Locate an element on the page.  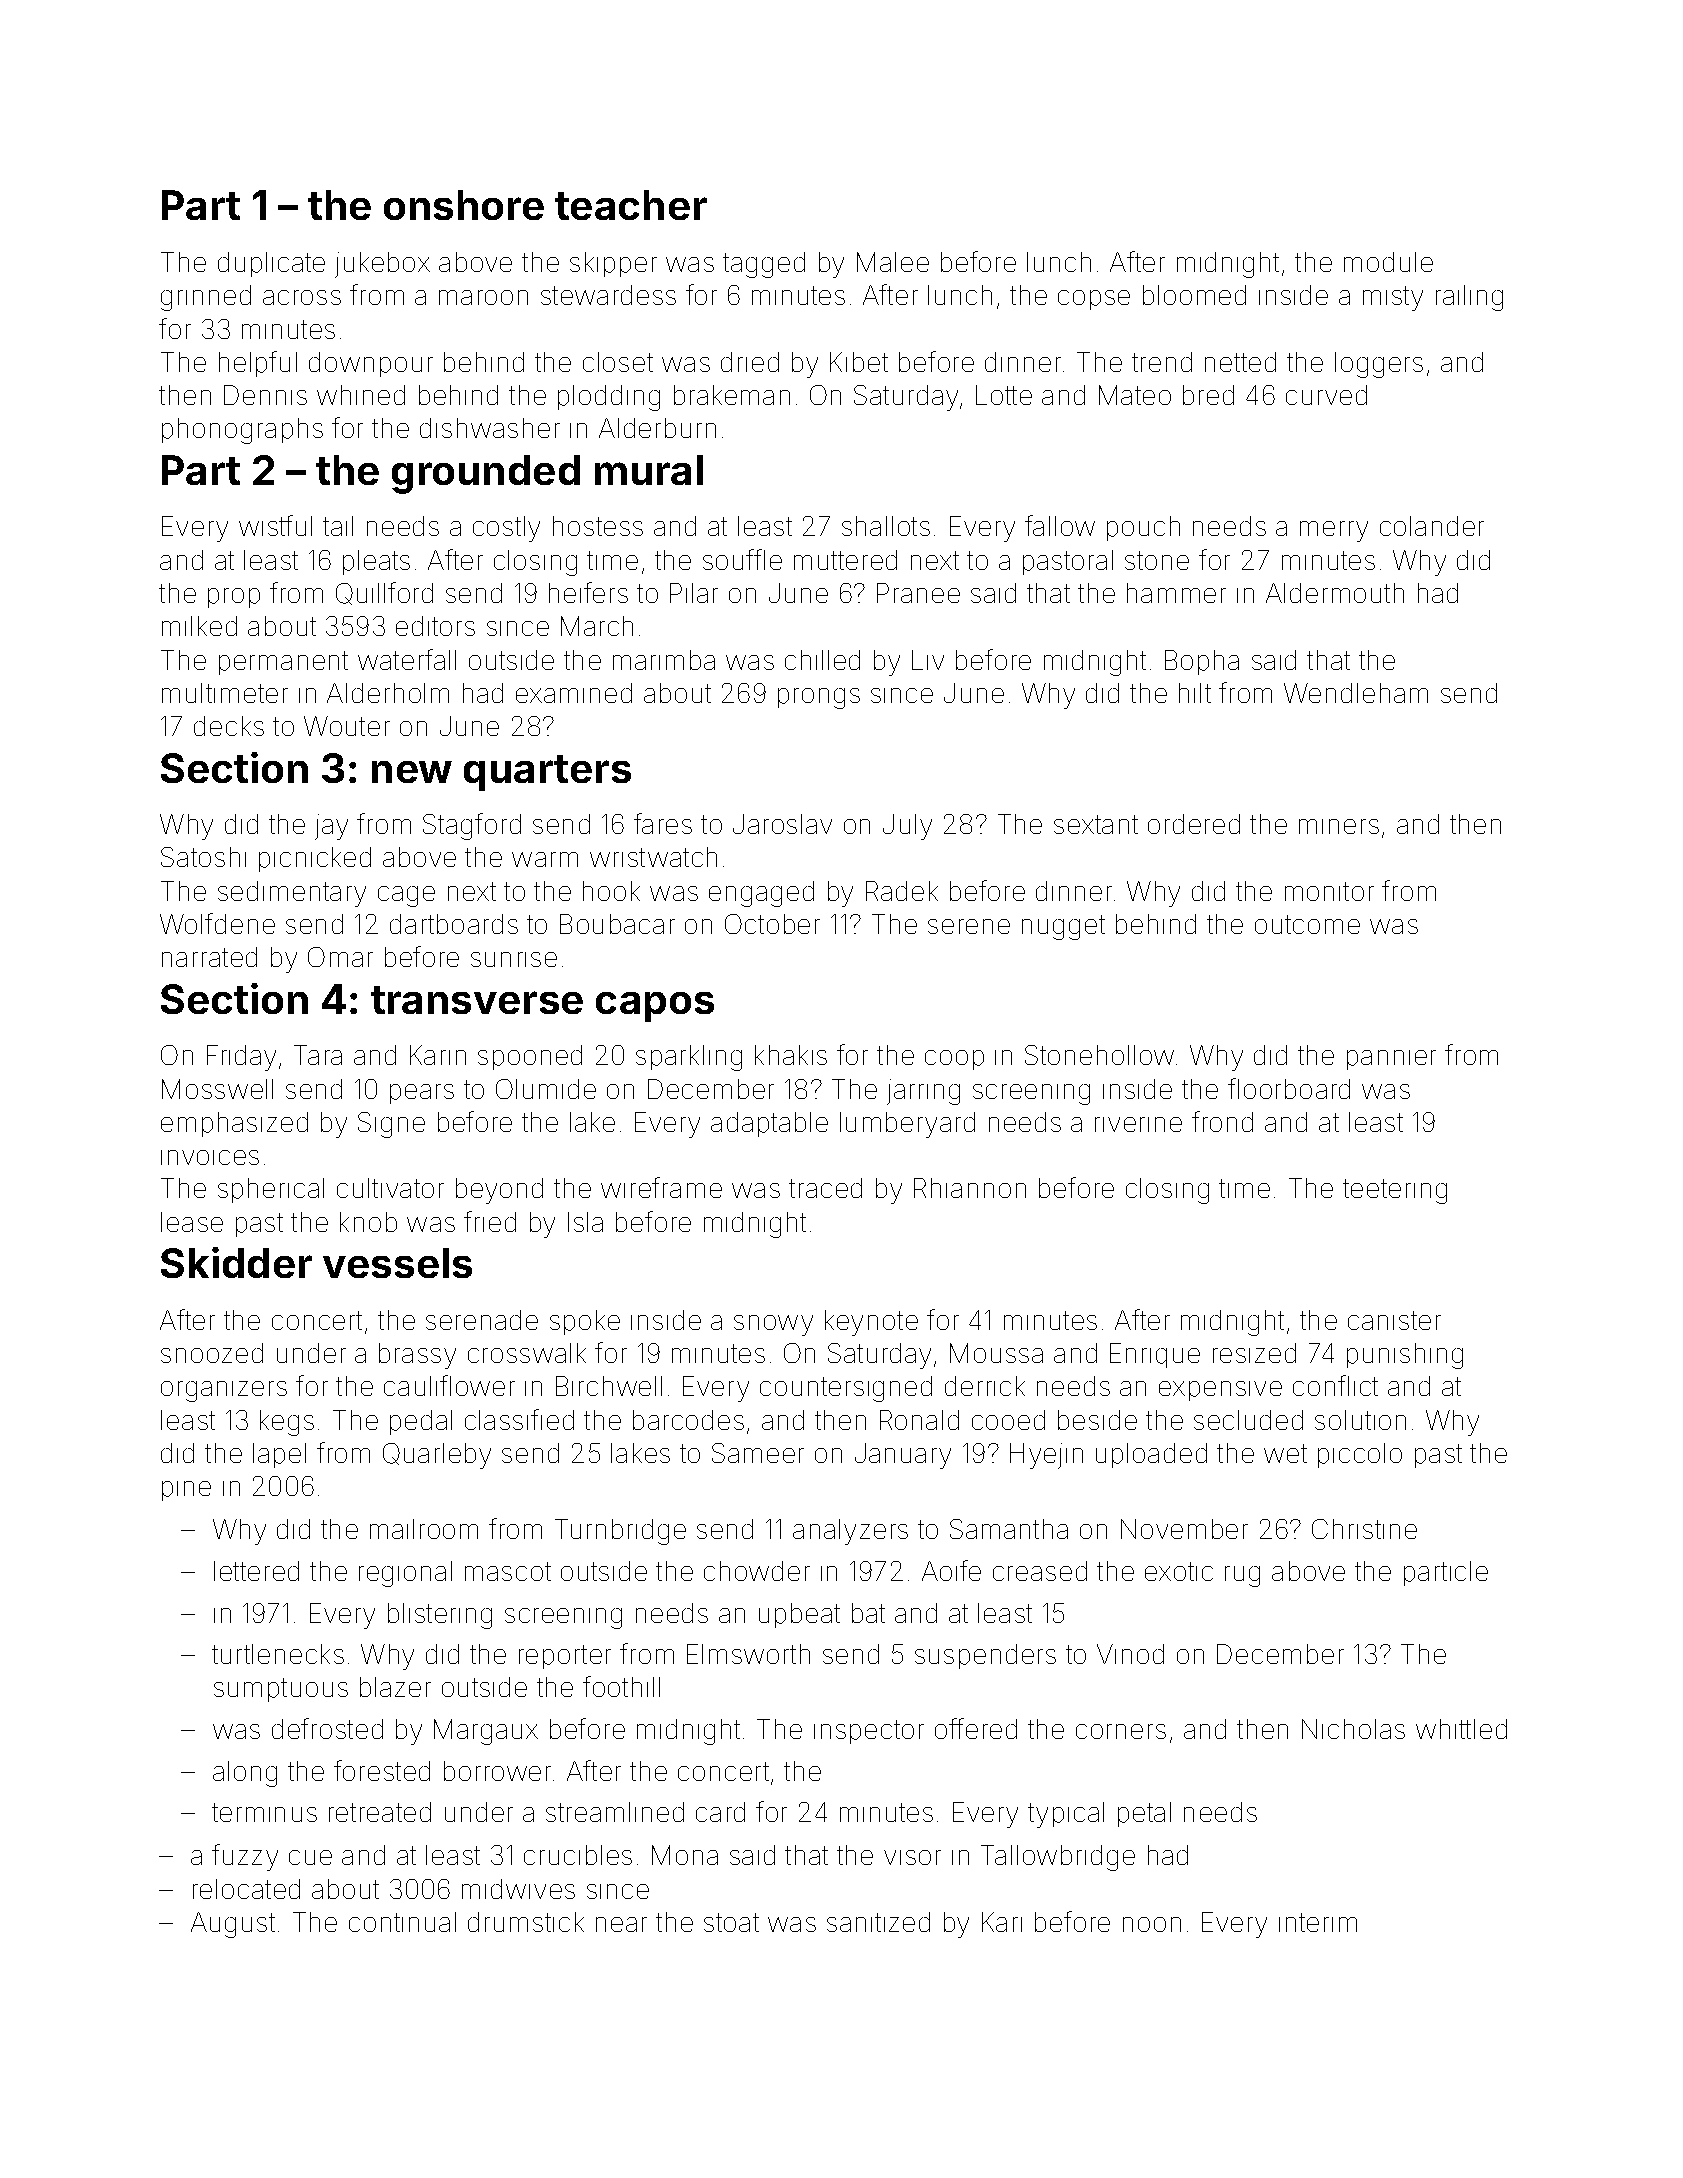
duplicate is located at coordinates (271, 264).
